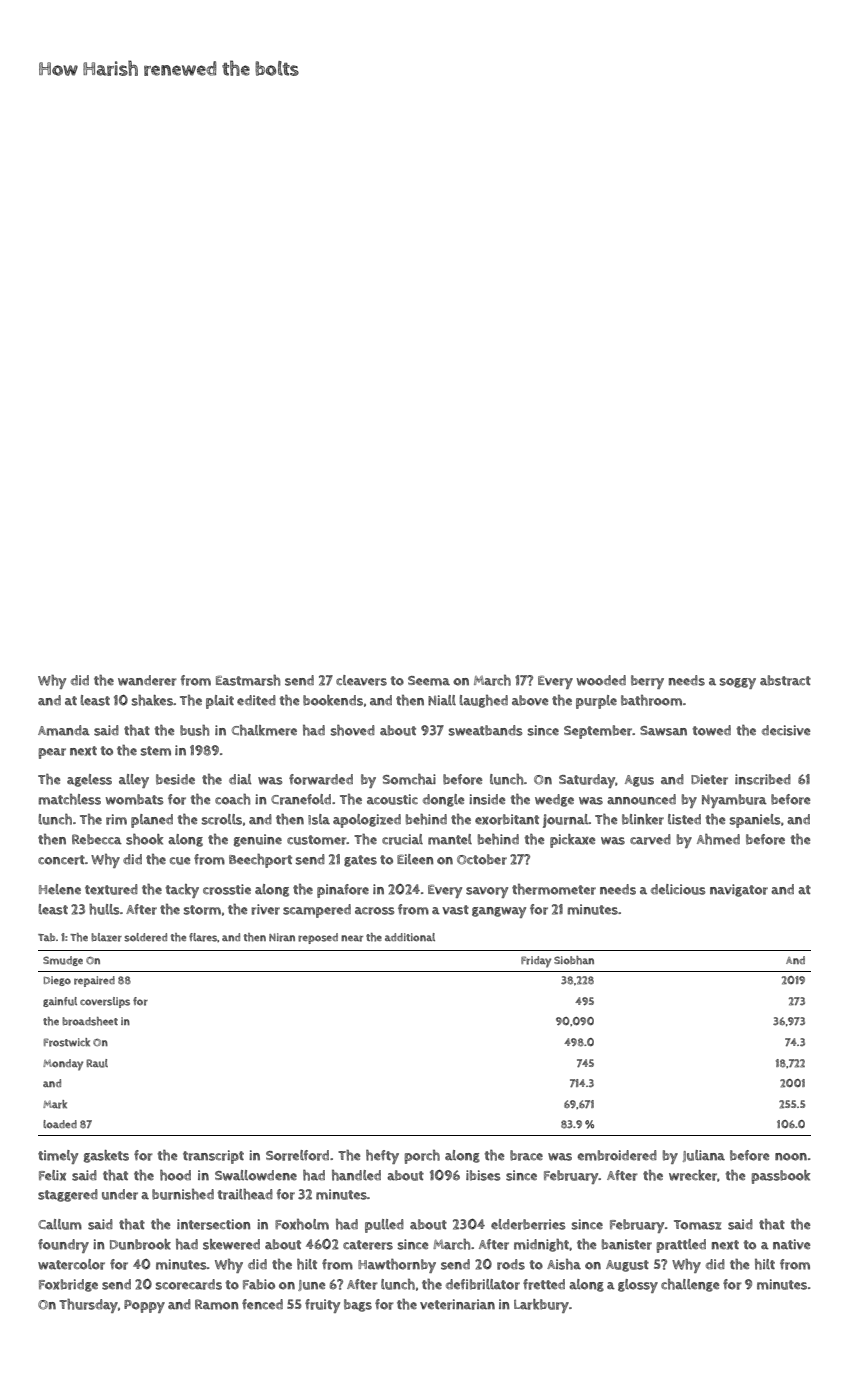 The height and width of the document is (1400, 849). What do you see at coordinates (214, 1224) in the document?
I see `intersection` at bounding box center [214, 1224].
